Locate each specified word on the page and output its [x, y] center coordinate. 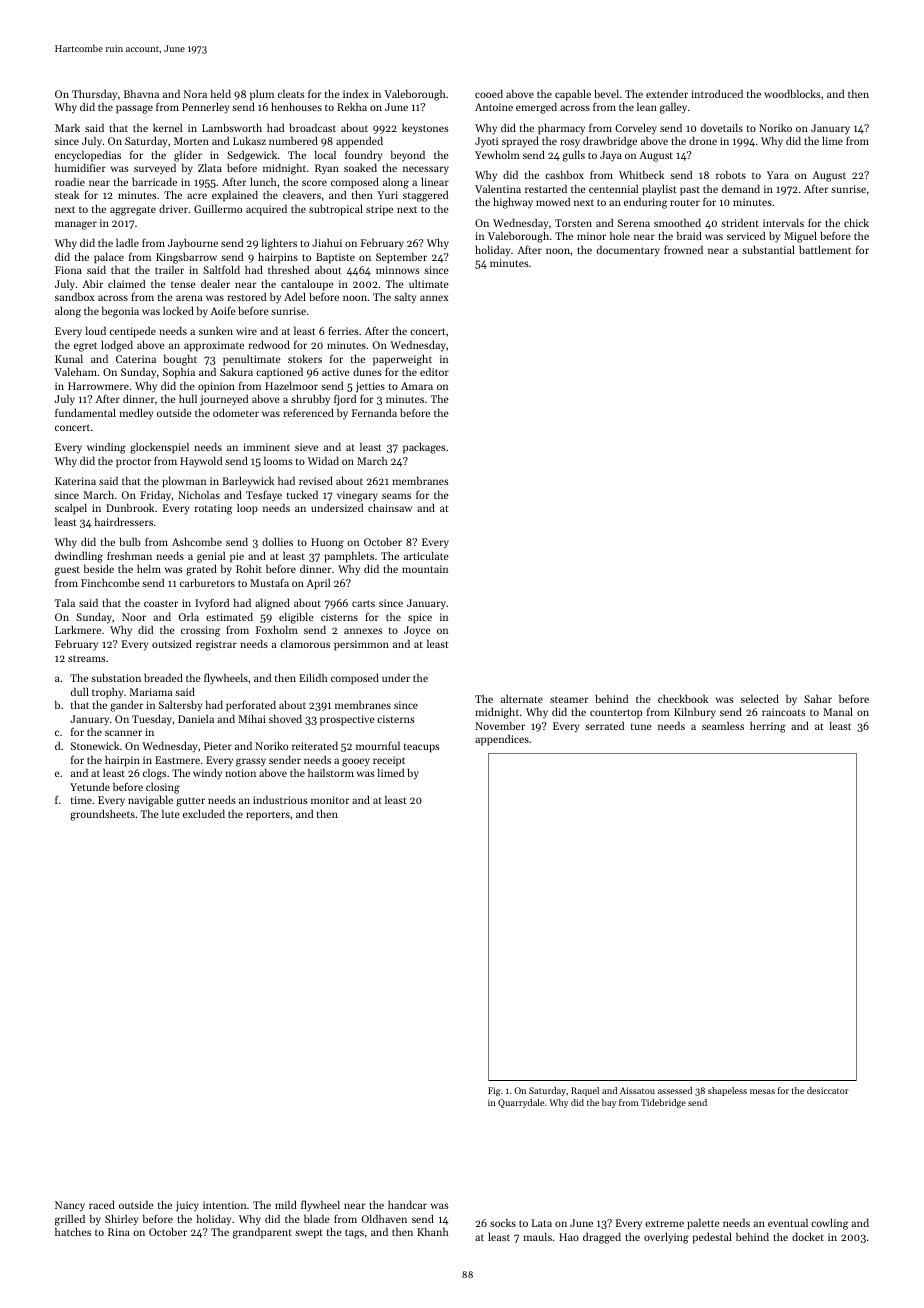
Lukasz [249, 140]
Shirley [121, 1220]
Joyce [417, 631]
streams [87, 658]
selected [760, 698]
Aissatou [637, 1090]
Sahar [818, 699]
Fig [494, 1091]
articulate [426, 555]
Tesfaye [264, 495]
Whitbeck [641, 174]
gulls [574, 156]
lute [171, 813]
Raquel [585, 1091]
